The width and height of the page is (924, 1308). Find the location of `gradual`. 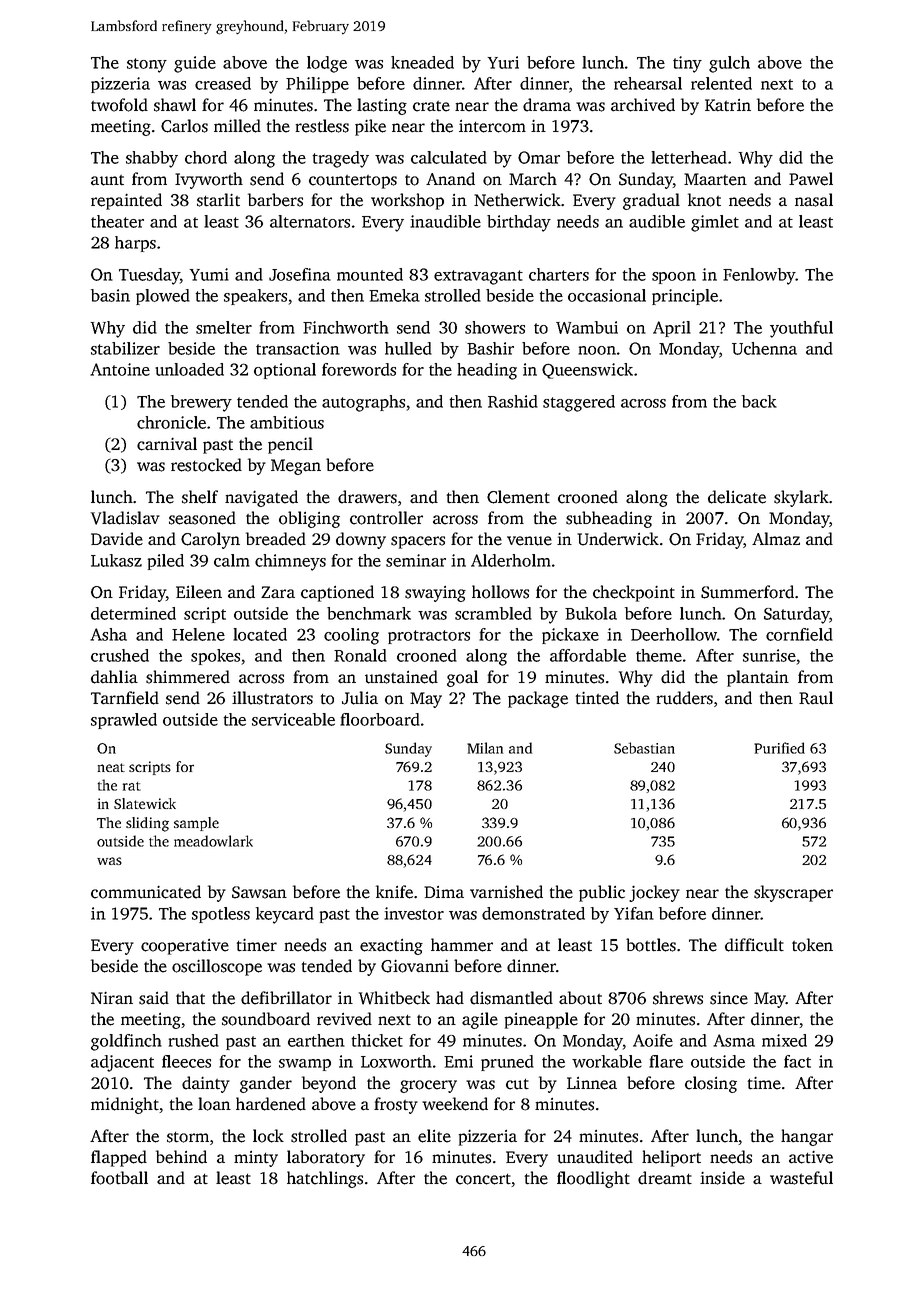

gradual is located at coordinates (651, 201).
